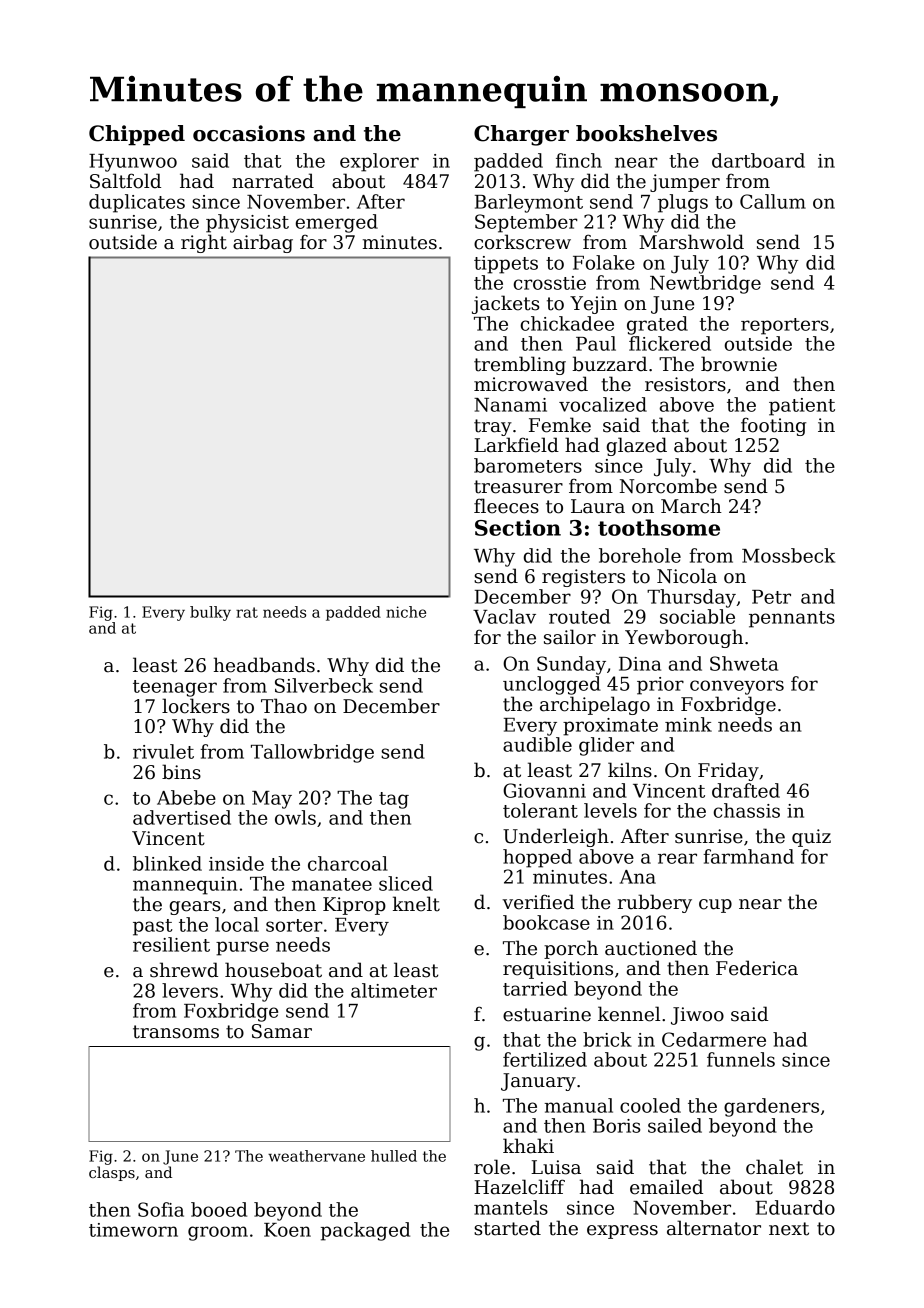  Describe the element at coordinates (630, 770) in the screenshot. I see `kilns` at that location.
